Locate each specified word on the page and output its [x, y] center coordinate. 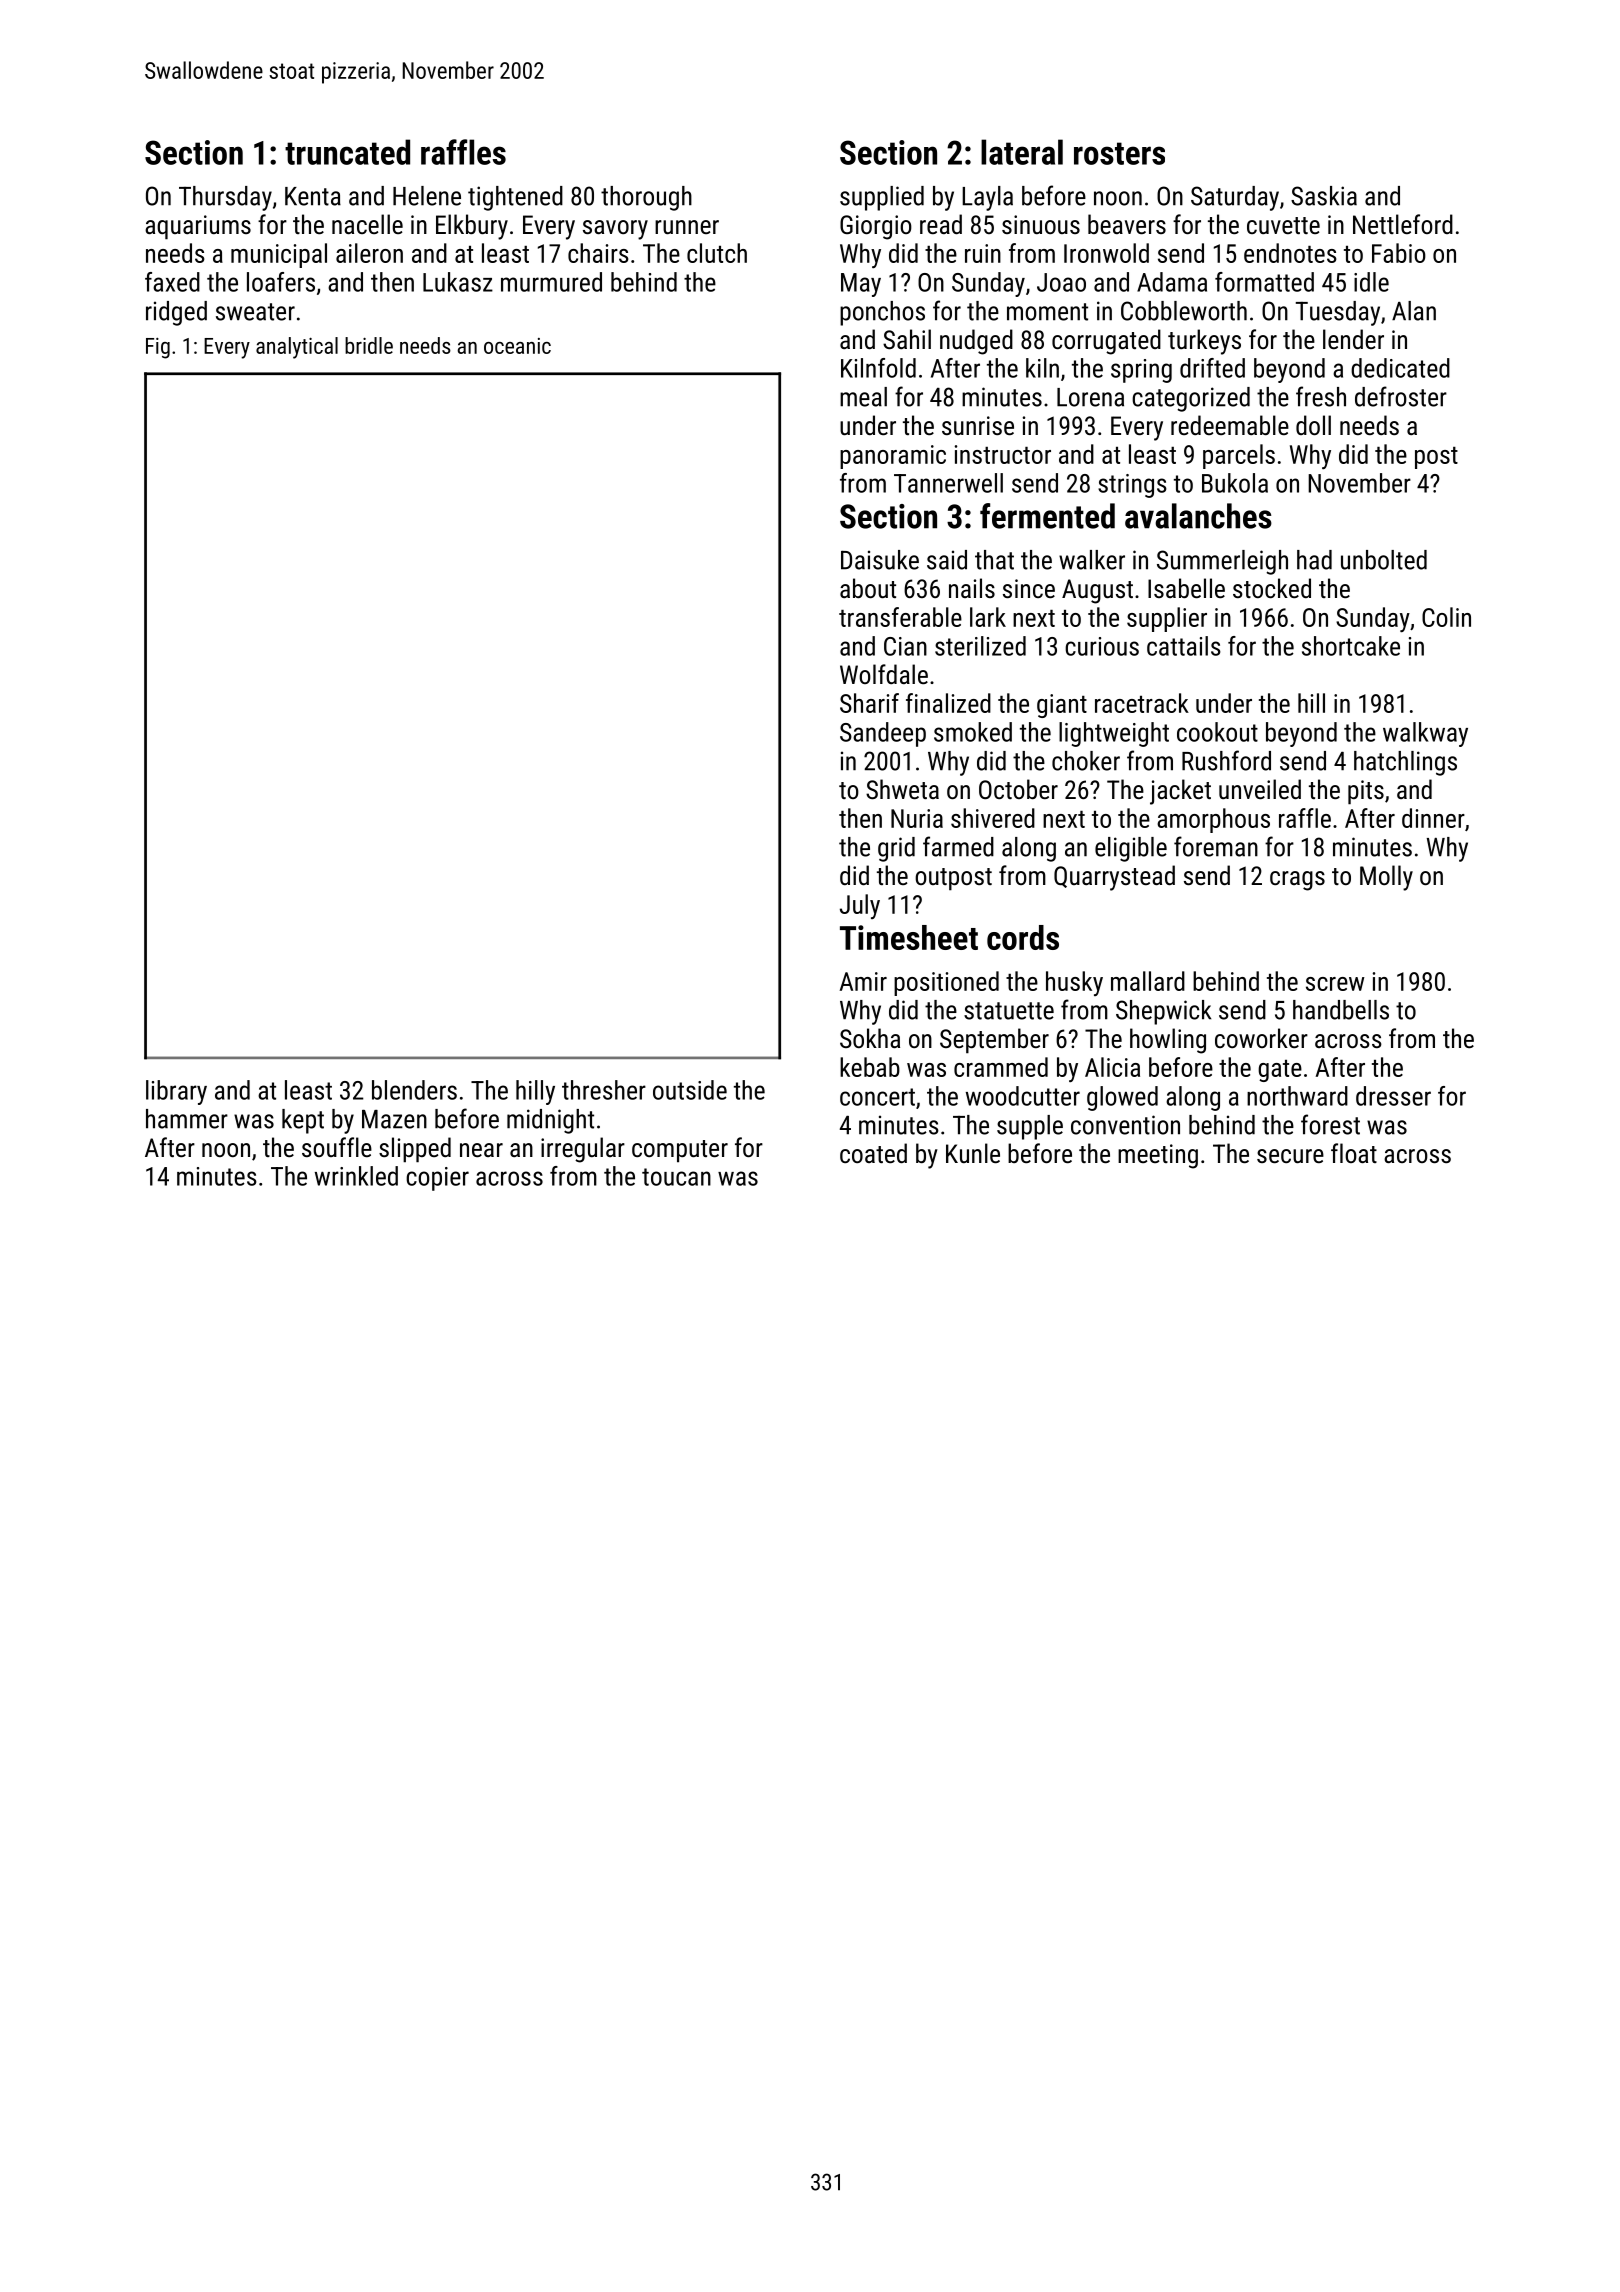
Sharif [869, 703]
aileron [369, 253]
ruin [983, 253]
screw [1335, 984]
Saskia [1324, 196]
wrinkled [356, 1176]
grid [896, 849]
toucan [676, 1177]
